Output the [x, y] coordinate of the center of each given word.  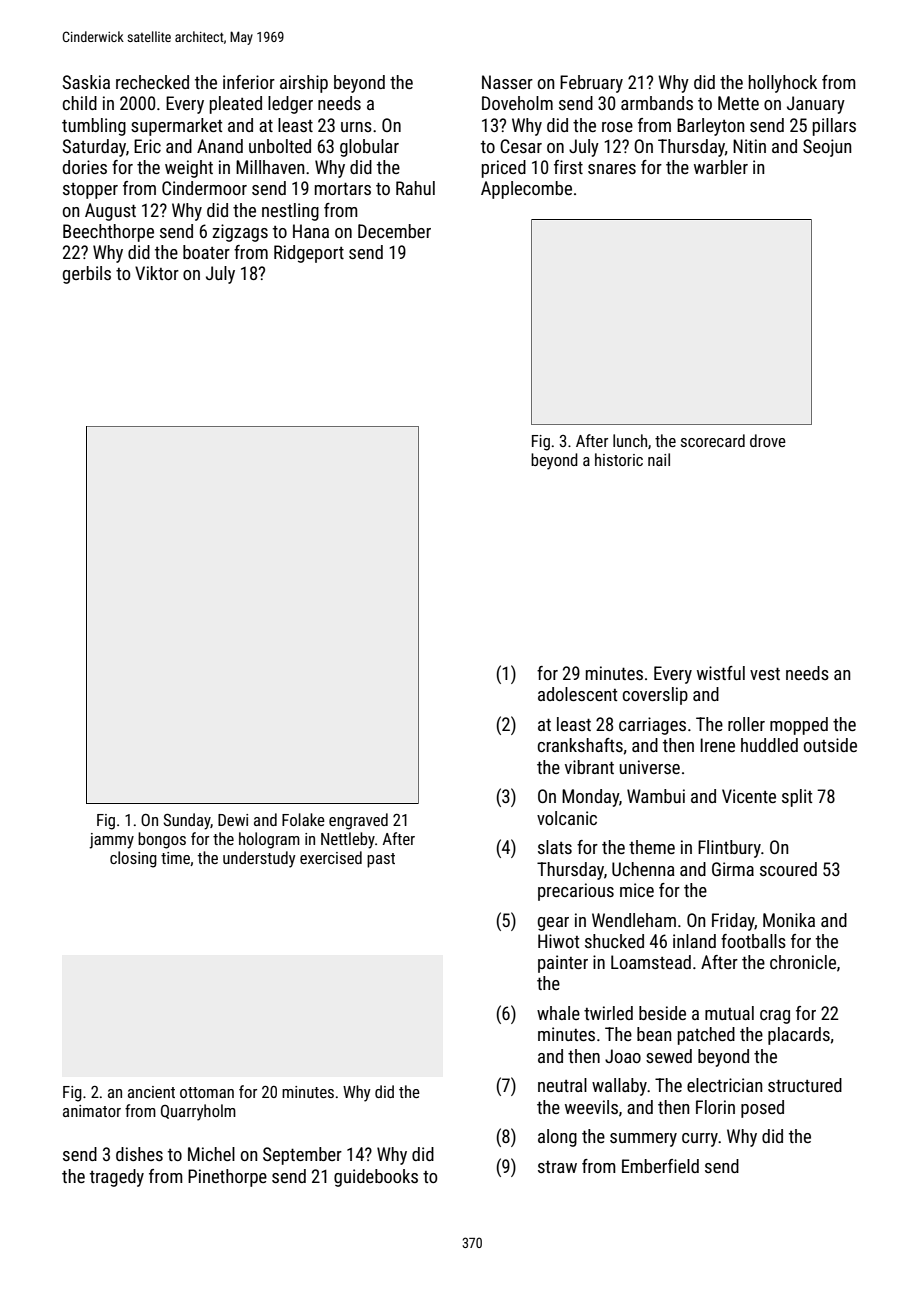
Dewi [233, 820]
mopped [799, 726]
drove [768, 440]
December [394, 231]
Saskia [86, 82]
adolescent [577, 694]
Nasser [507, 82]
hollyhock [783, 84]
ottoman [207, 1092]
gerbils [87, 275]
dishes [139, 1154]
